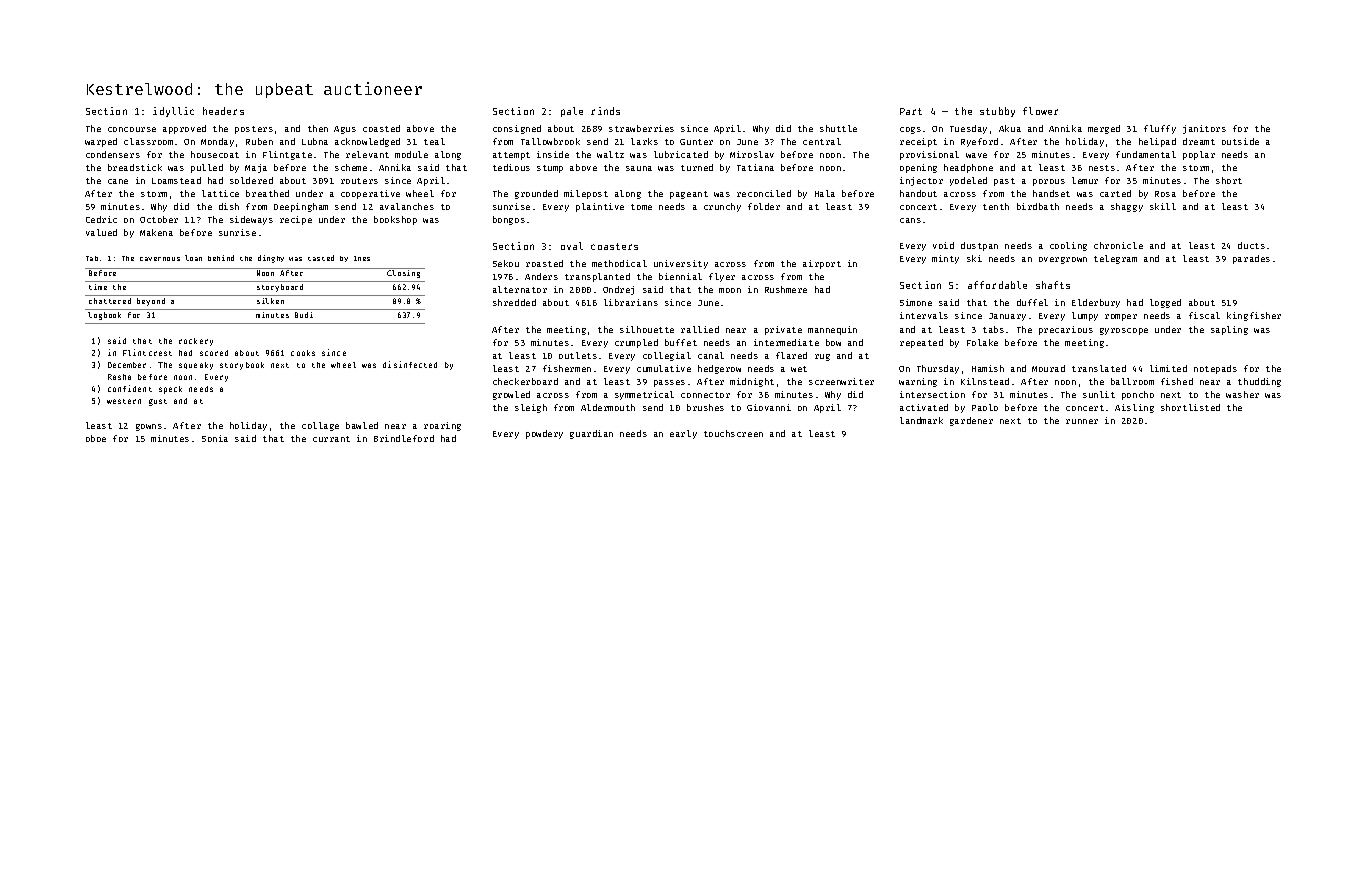  I want to click on outside, so click(1240, 141).
